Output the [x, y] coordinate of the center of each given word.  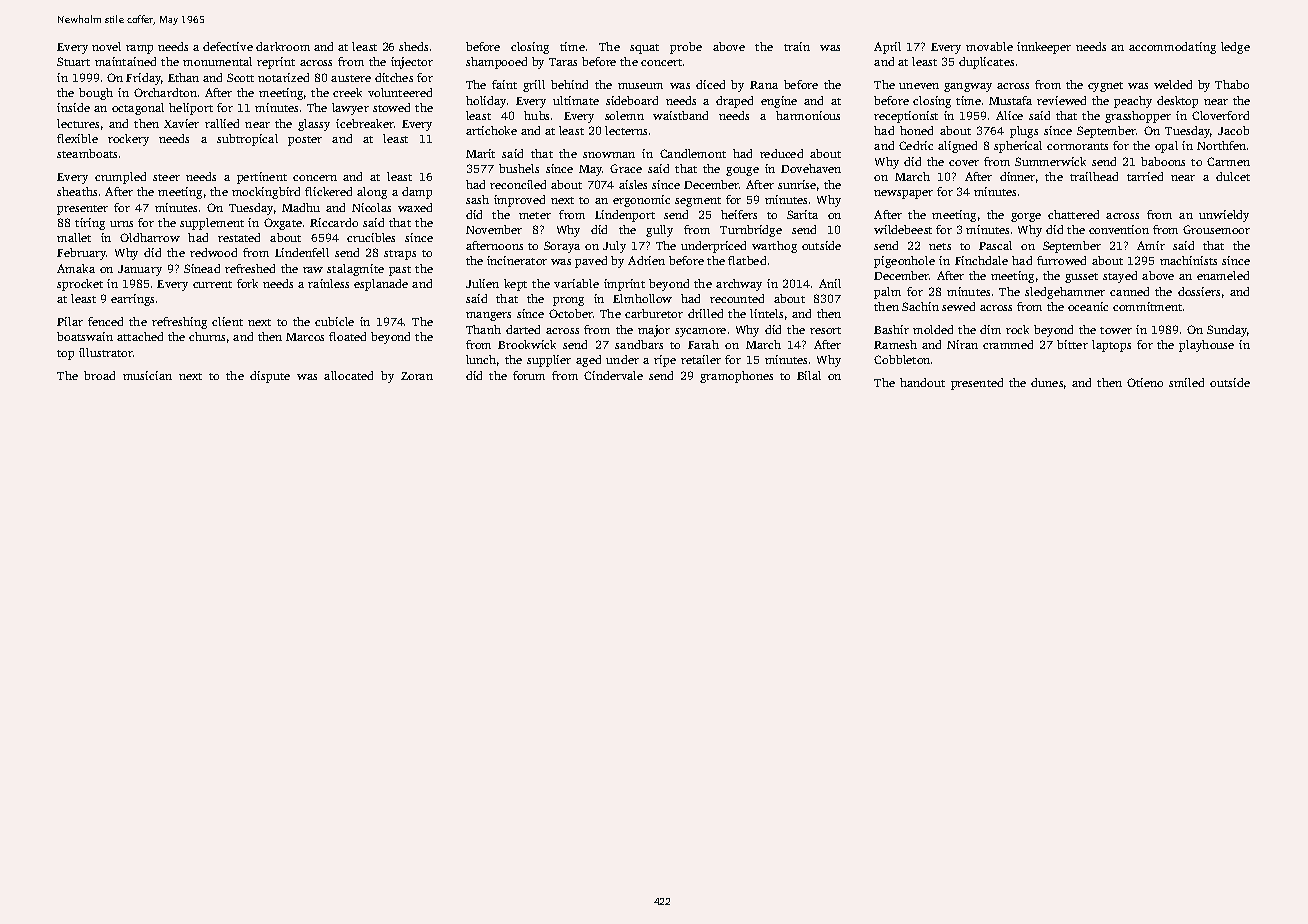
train [797, 46]
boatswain [85, 336]
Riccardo [334, 222]
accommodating [1172, 48]
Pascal [995, 245]
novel [106, 46]
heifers [739, 214]
